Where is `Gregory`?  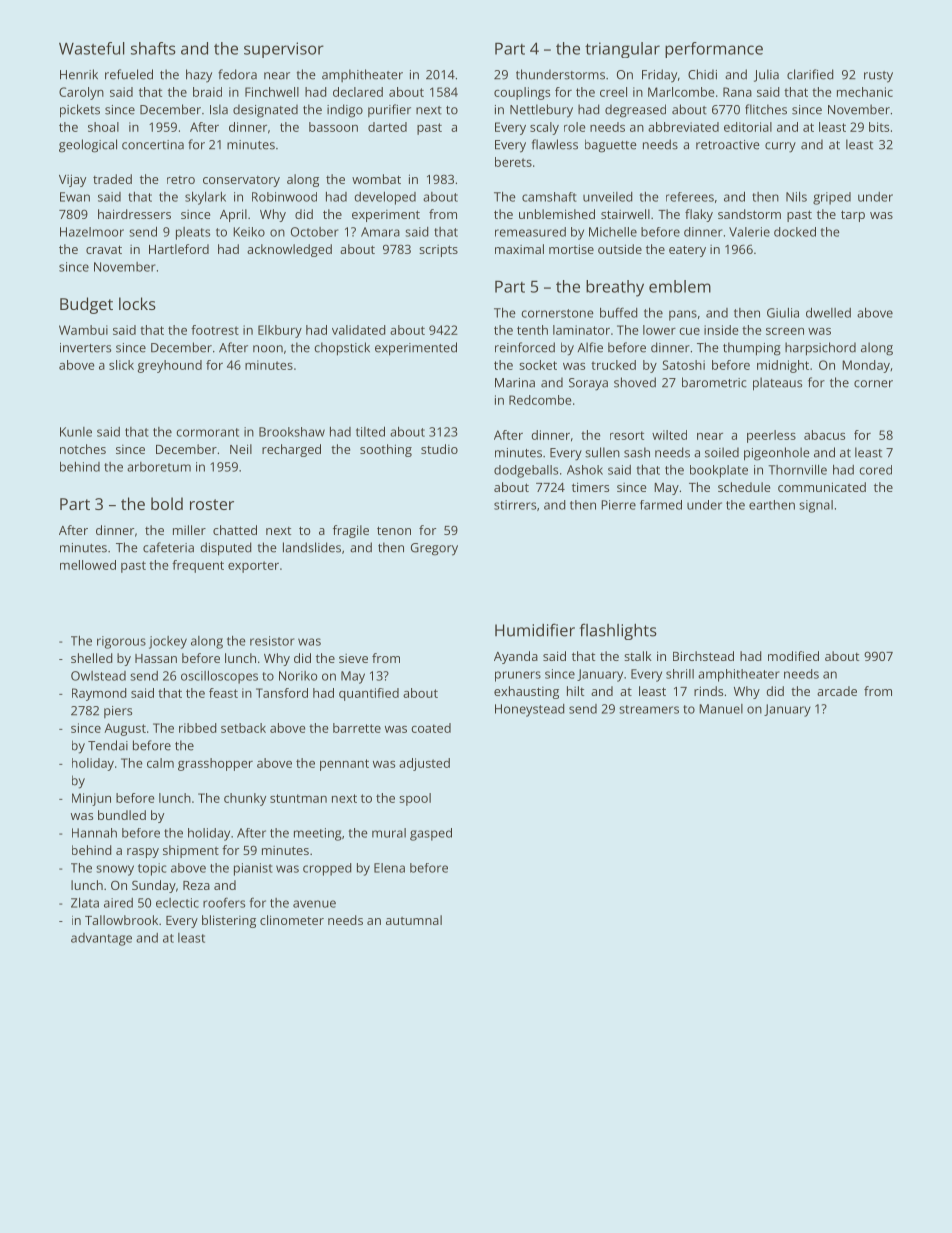 Gregory is located at coordinates (434, 549).
